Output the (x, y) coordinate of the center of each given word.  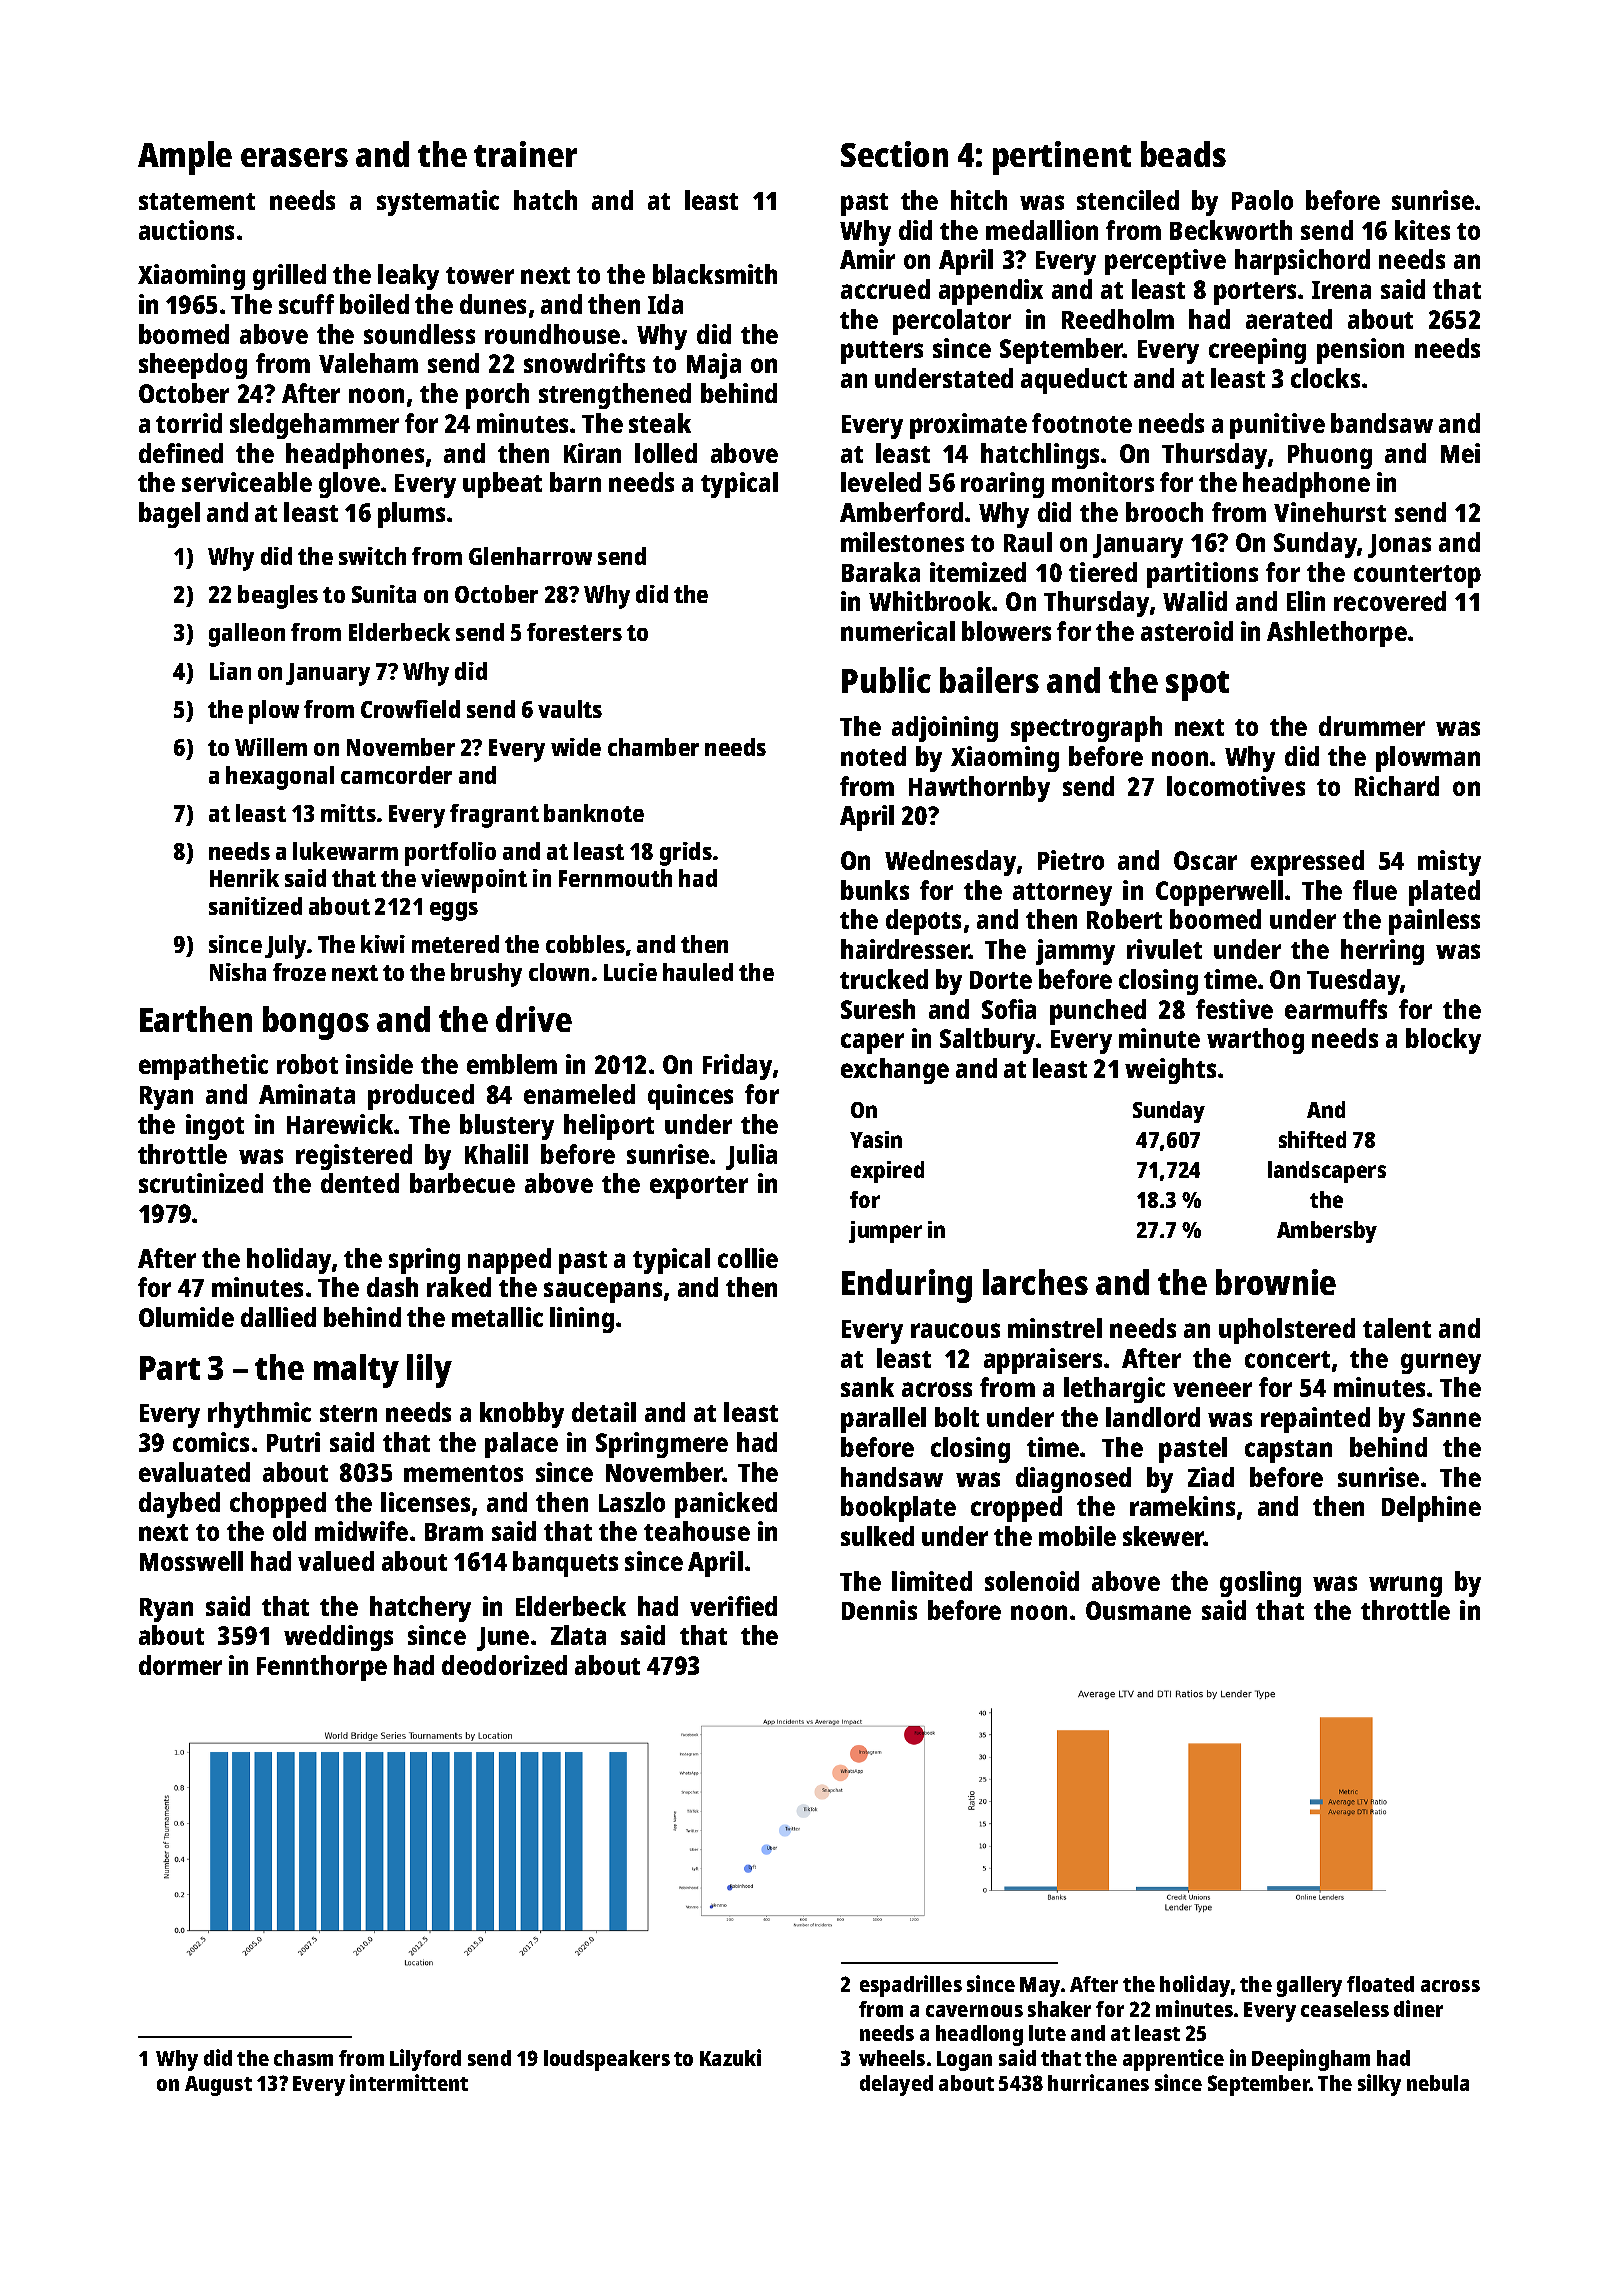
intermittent (409, 2082)
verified (733, 1606)
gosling (1260, 1584)
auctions (186, 230)
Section (894, 154)
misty (1449, 863)
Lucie (630, 972)
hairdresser (905, 949)
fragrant (494, 816)
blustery (507, 1127)
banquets (565, 1564)
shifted (1312, 1139)
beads (1183, 154)
